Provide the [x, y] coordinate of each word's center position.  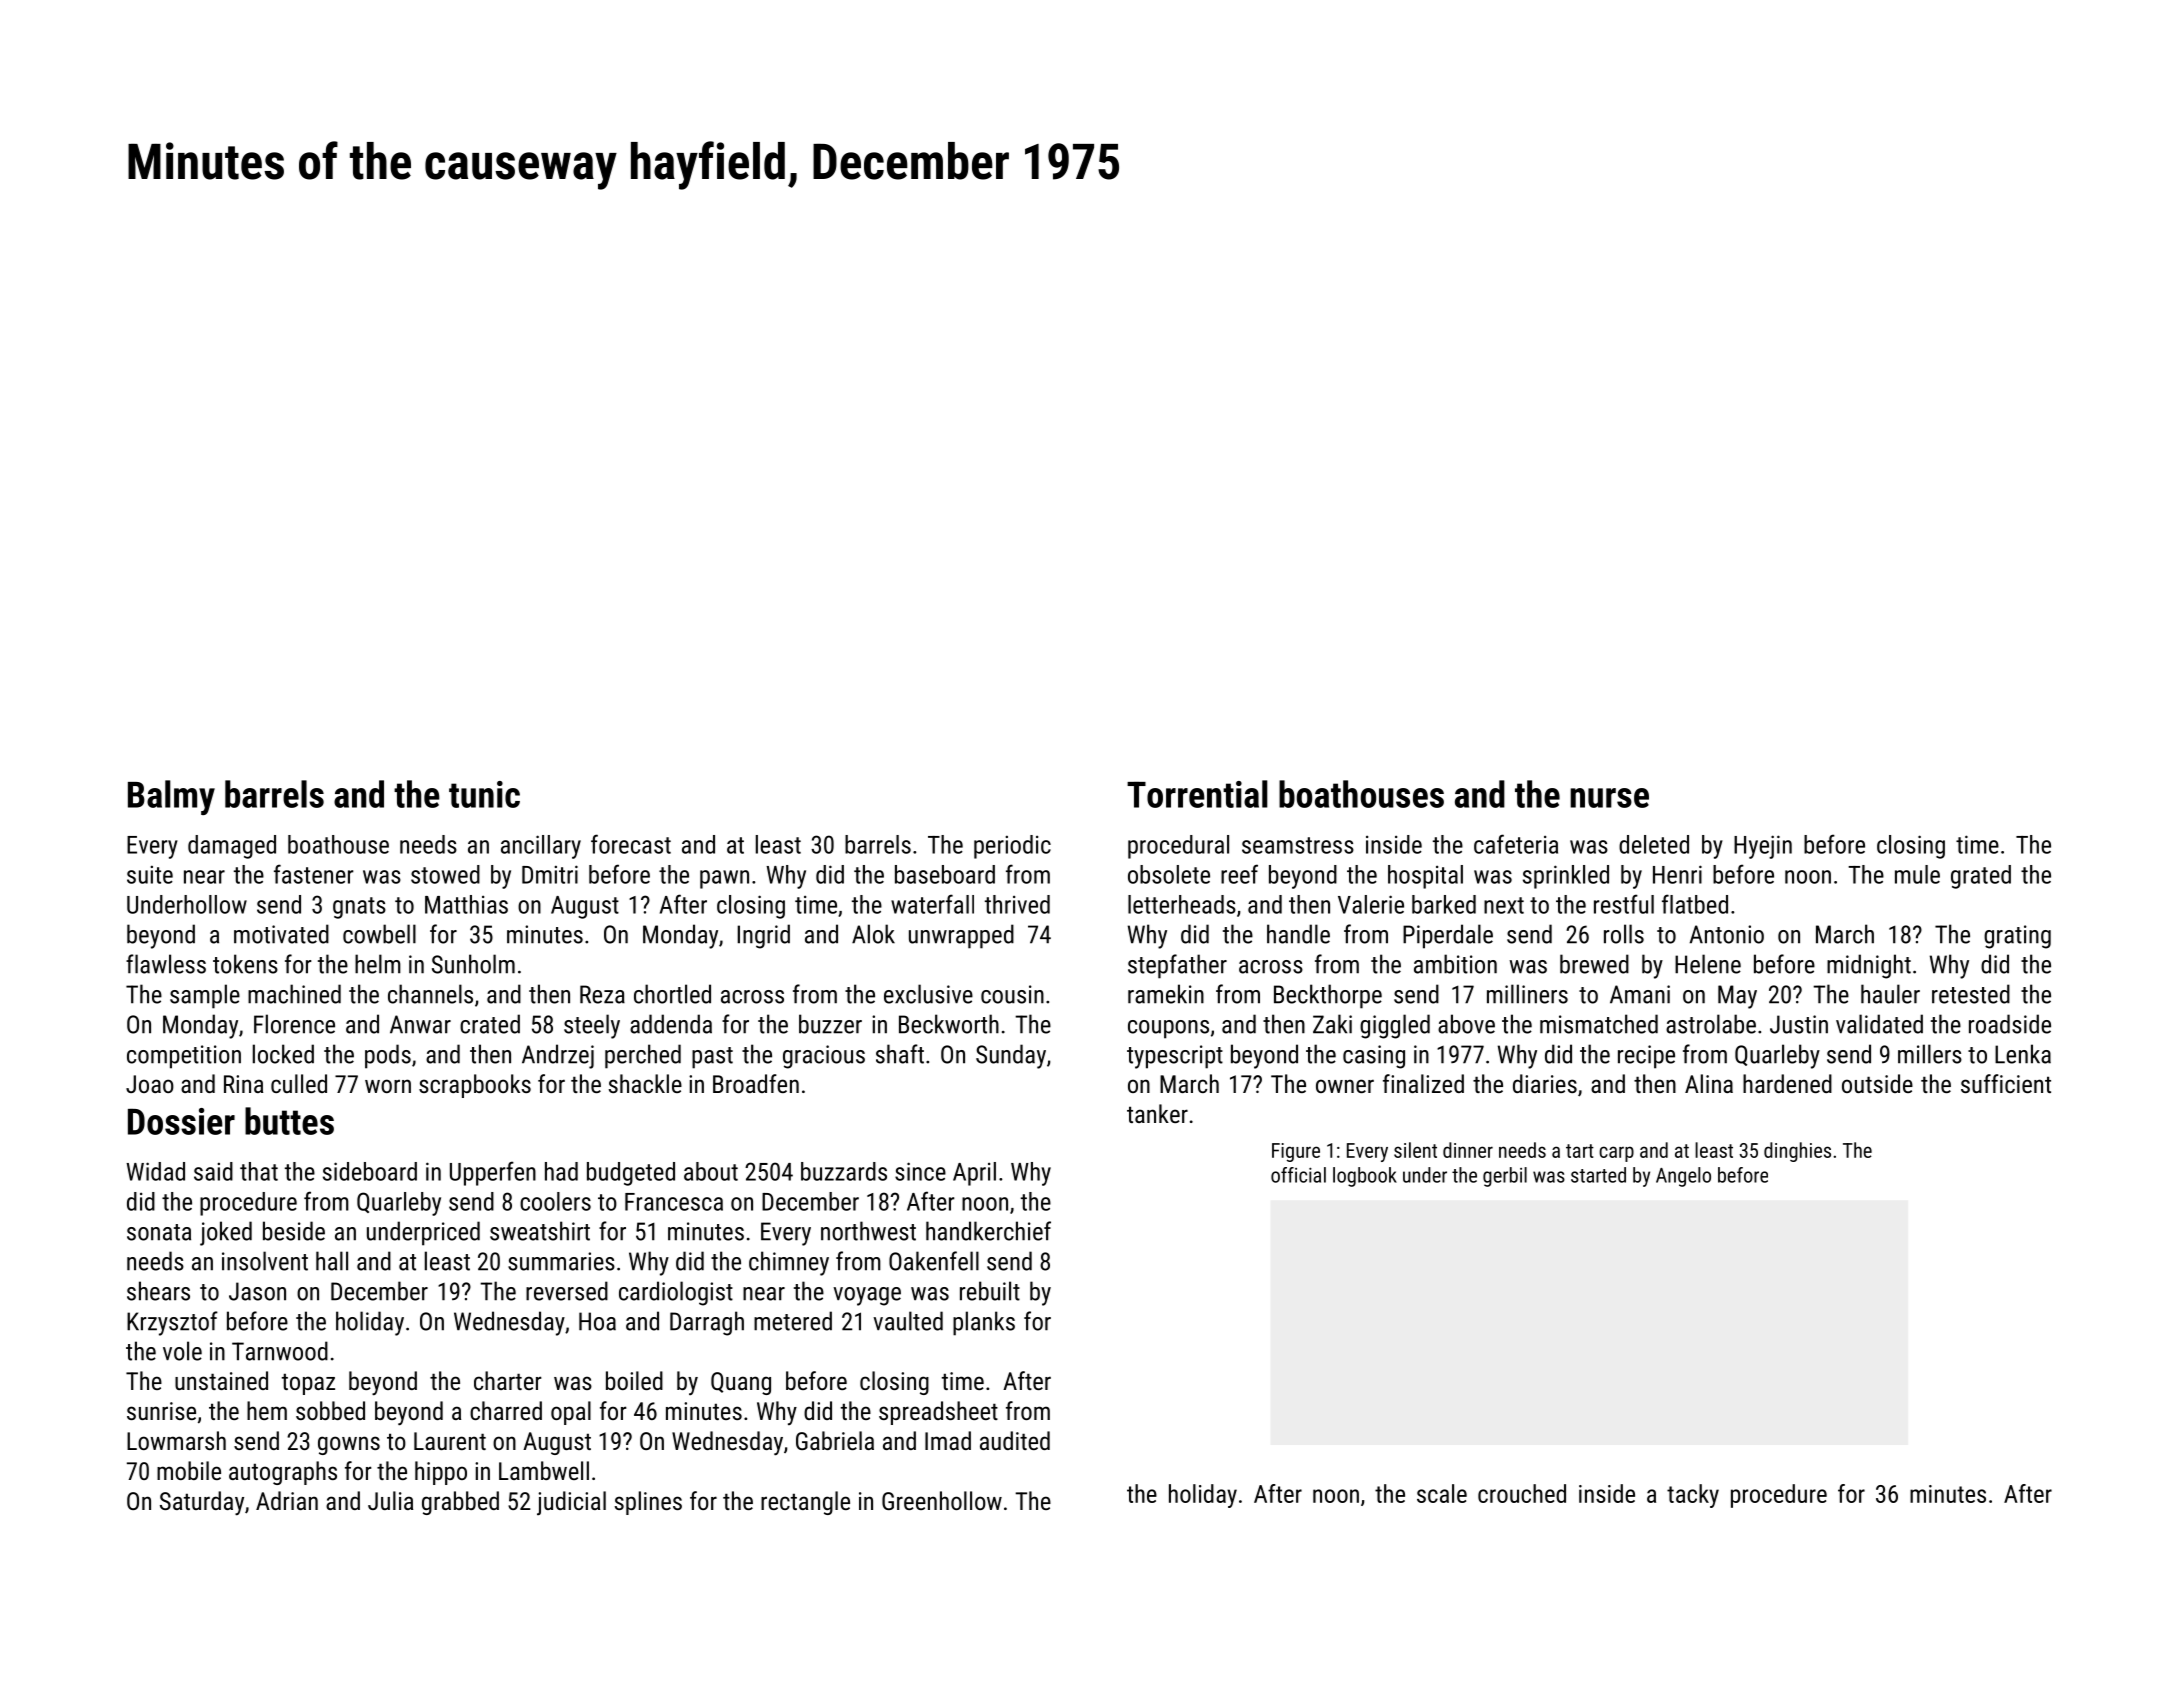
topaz [308, 1384]
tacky [1693, 1496]
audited [1015, 1440]
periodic [1012, 847]
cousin [1012, 994]
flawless [166, 964]
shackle [645, 1083]
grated [1981, 877]
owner [1345, 1086]
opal [571, 1413]
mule [1917, 874]
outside [1877, 1083]
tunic [484, 794]
